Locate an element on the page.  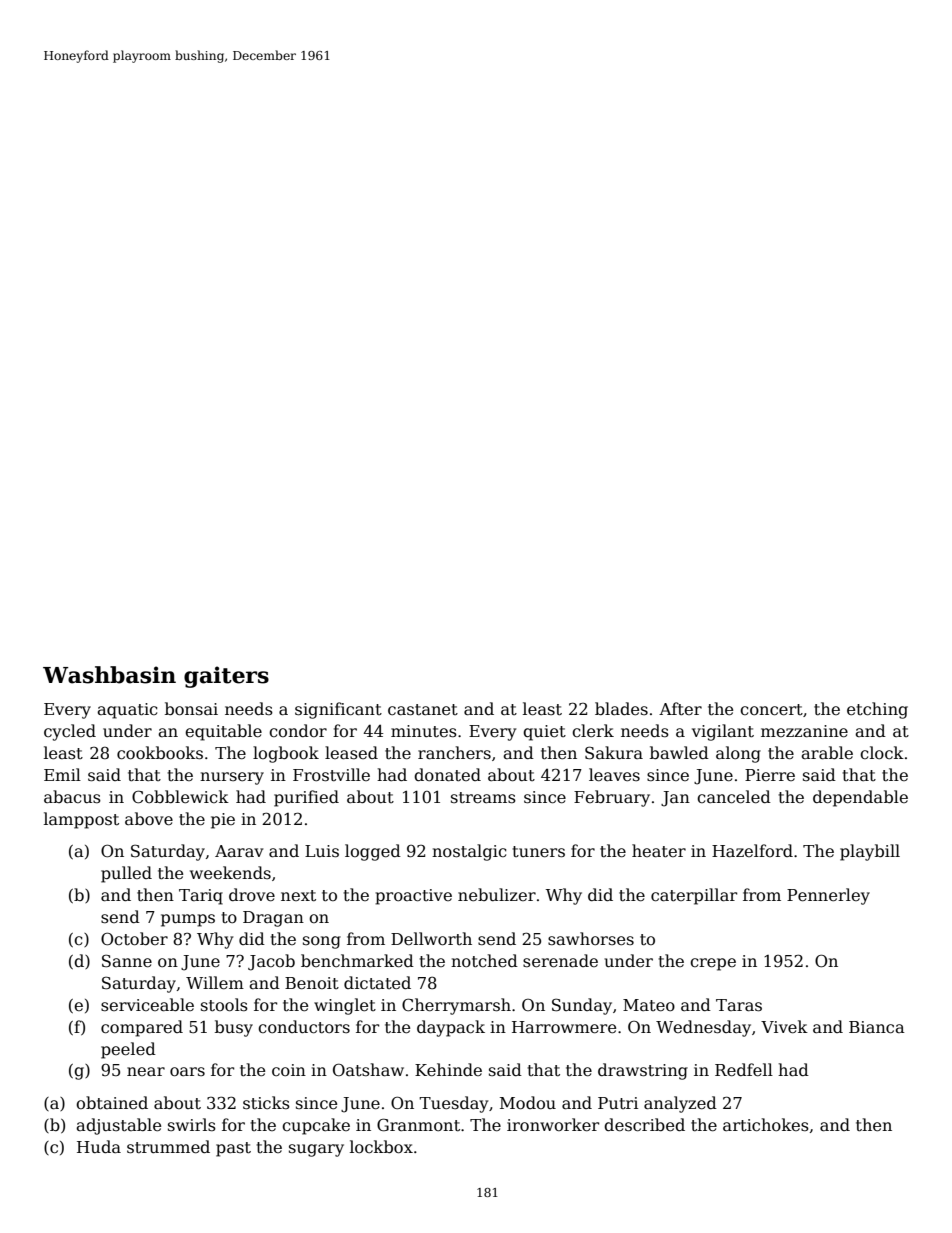
peeled is located at coordinates (128, 1050).
